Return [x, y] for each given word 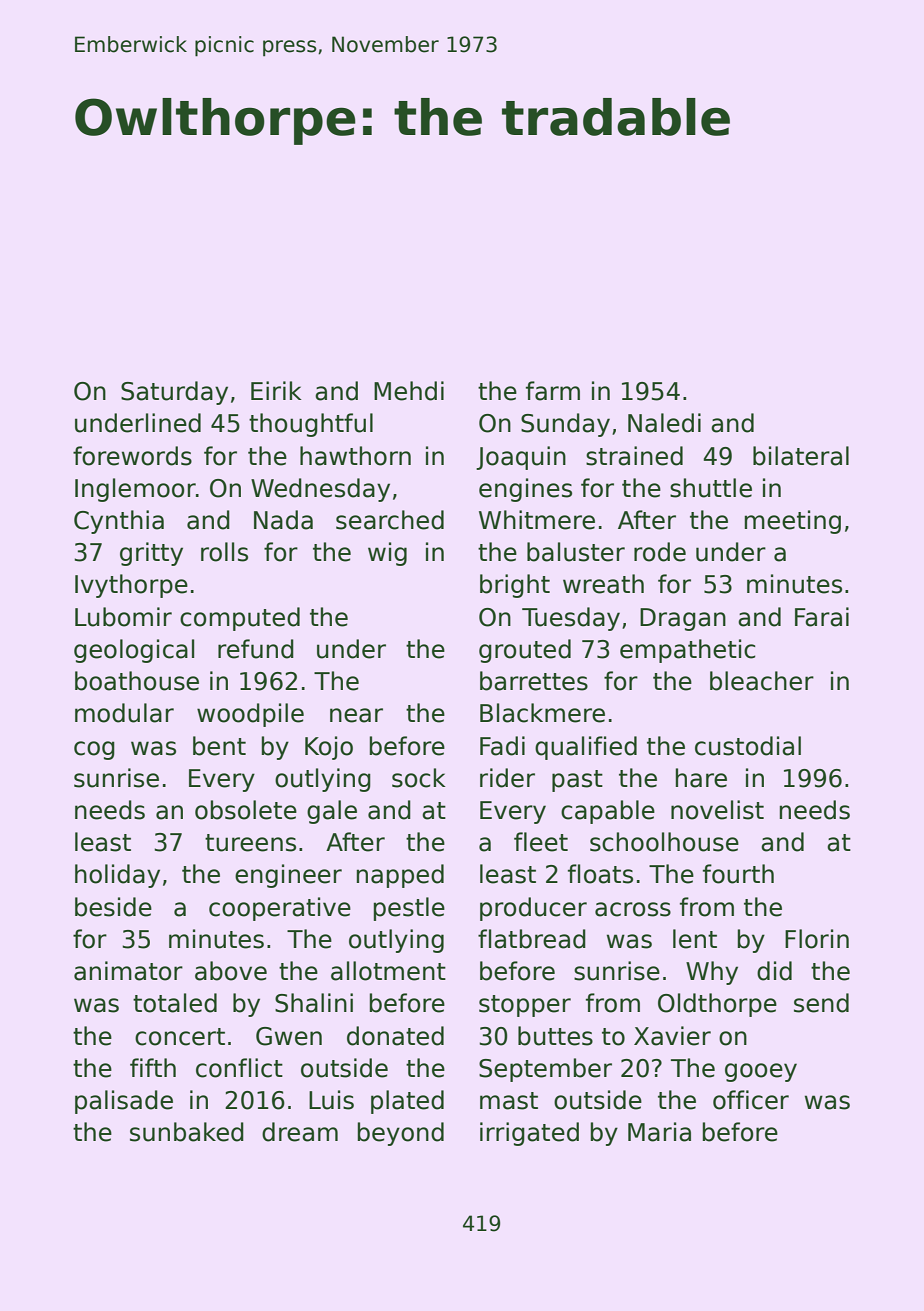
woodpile [250, 715]
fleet [541, 842]
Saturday [174, 393]
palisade [124, 1102]
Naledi [664, 423]
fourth [738, 874]
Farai [822, 617]
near [356, 715]
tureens [250, 843]
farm [553, 391]
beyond [401, 1134]
